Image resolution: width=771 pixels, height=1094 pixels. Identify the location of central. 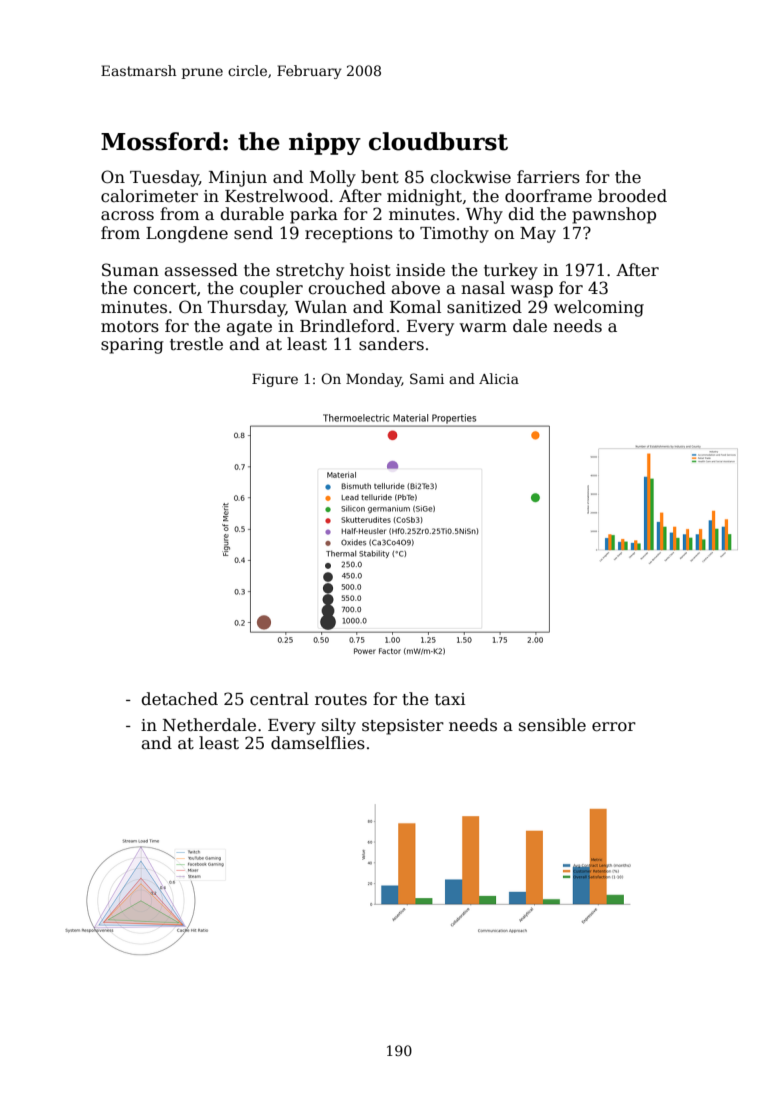
(279, 699).
